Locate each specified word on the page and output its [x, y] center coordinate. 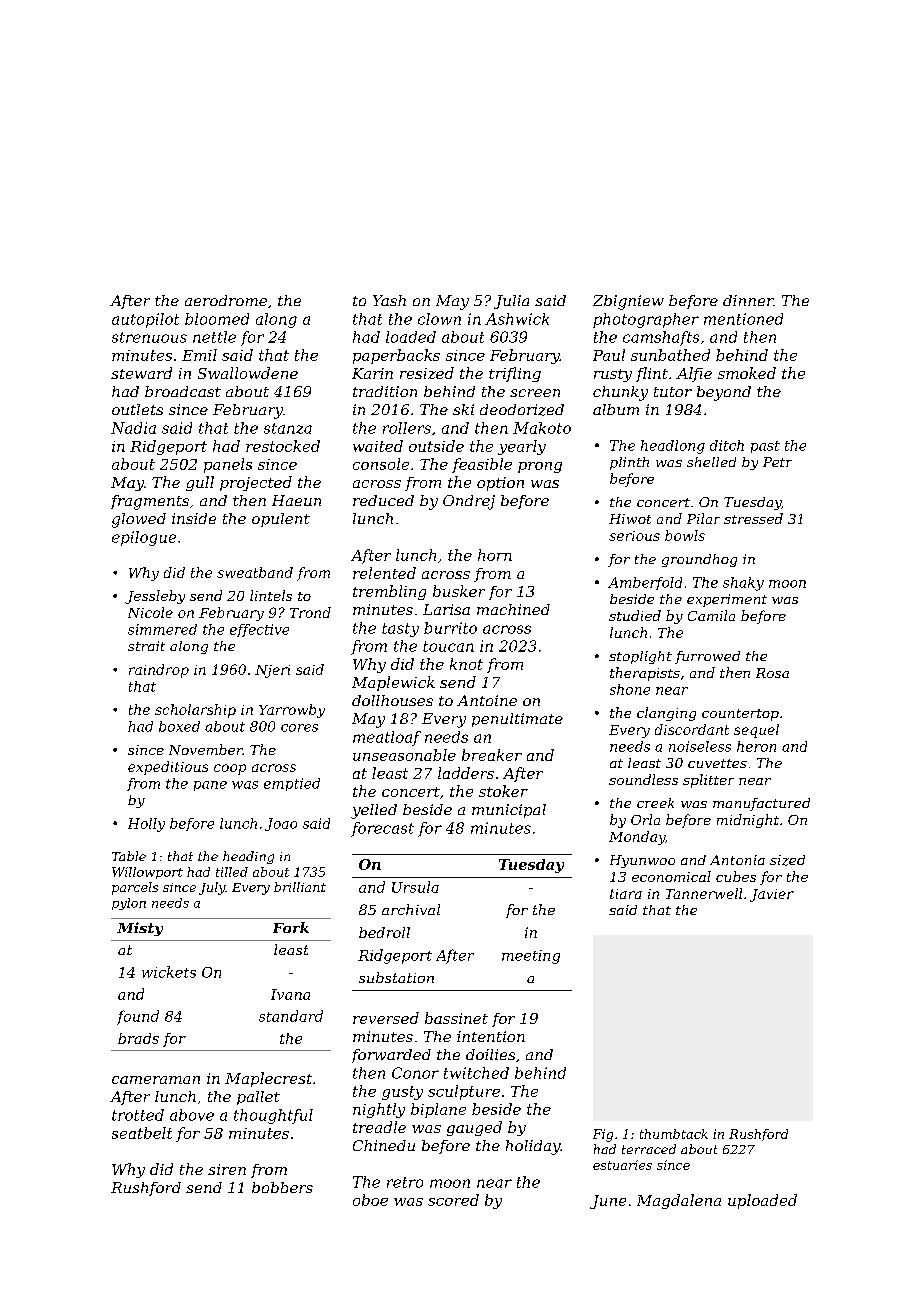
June [608, 1202]
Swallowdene [248, 373]
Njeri [272, 671]
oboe [370, 1200]
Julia [511, 302]
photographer [646, 320]
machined [513, 609]
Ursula [415, 887]
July [212, 888]
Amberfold [645, 583]
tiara [626, 894]
